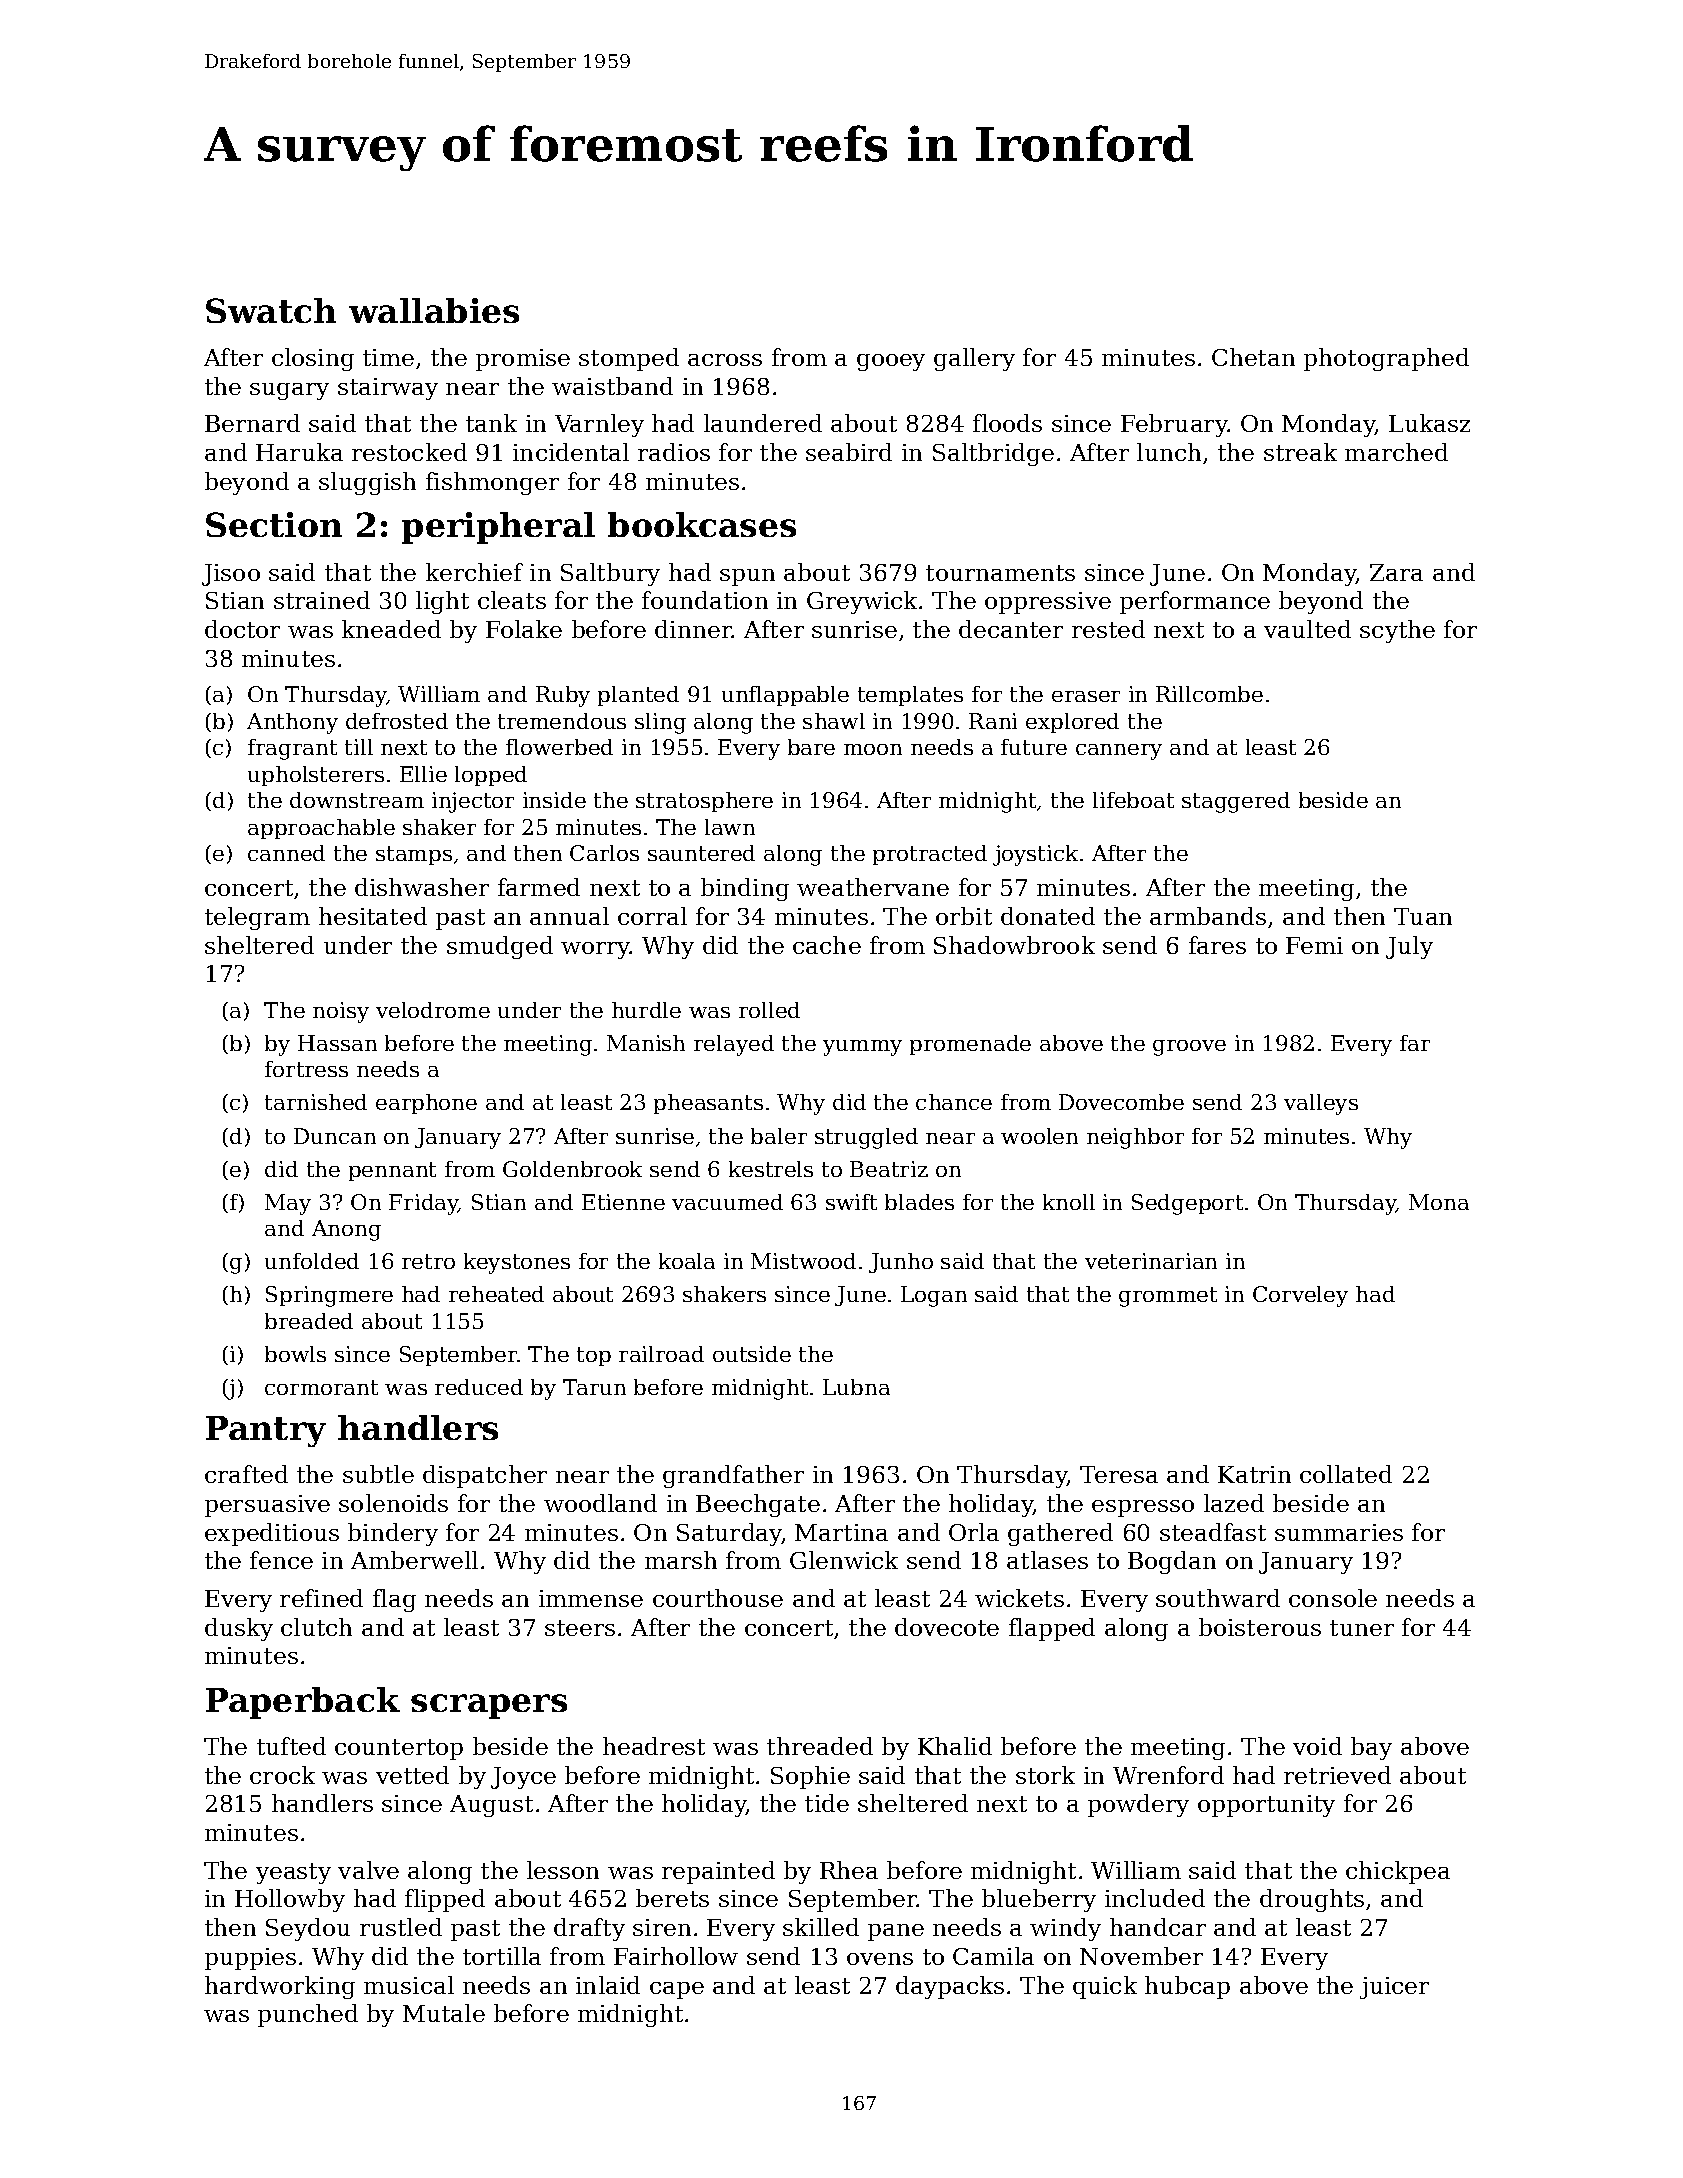 This page has width=1683, height=2178. Describe the element at coordinates (1307, 629) in the page. I see `vaulted` at that location.
